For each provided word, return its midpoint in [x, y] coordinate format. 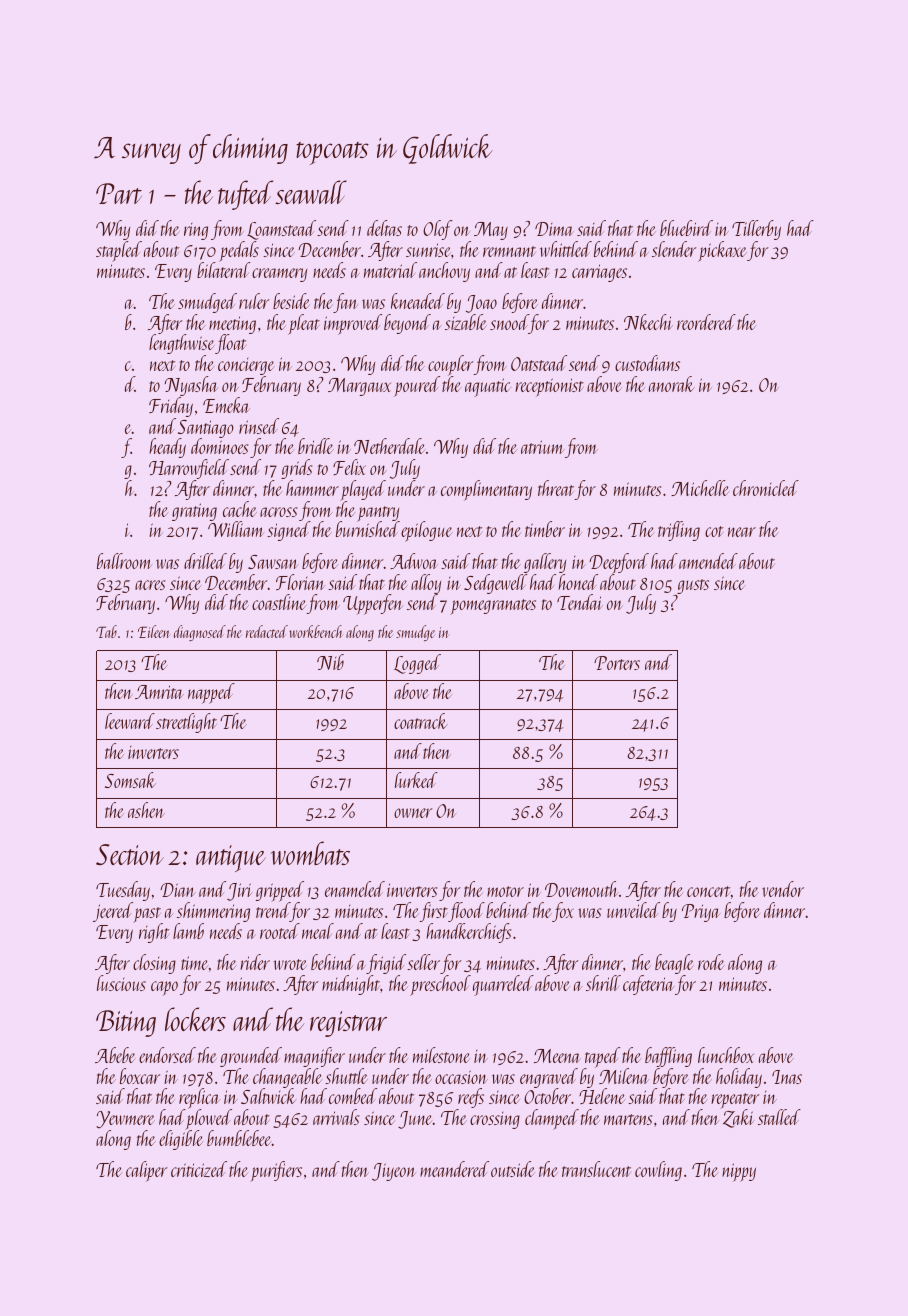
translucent [596, 1169]
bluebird [686, 228]
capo [164, 988]
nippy [739, 1172]
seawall [311, 192]
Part [119, 193]
